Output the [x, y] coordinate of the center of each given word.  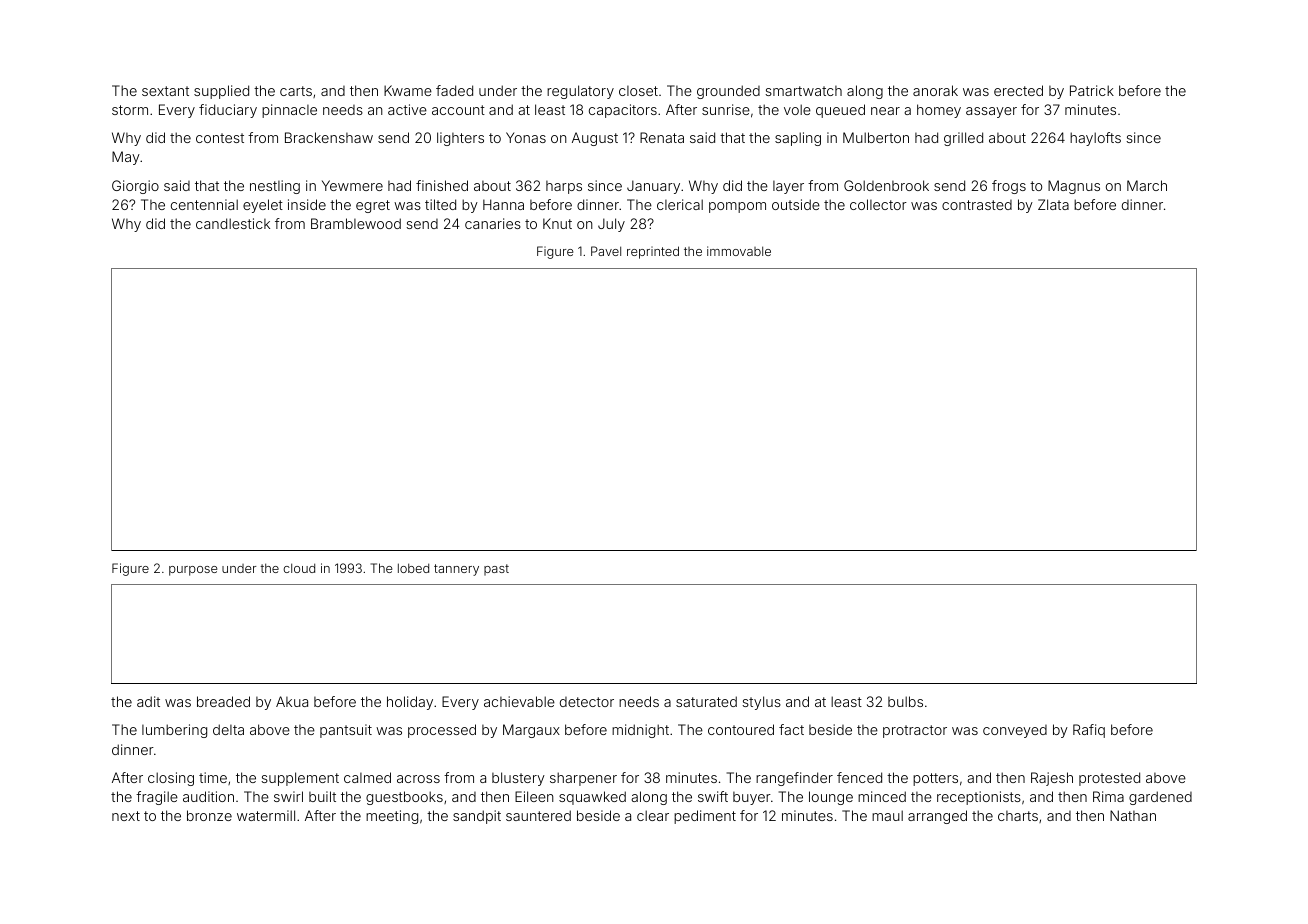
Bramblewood [356, 223]
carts [296, 91]
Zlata [1053, 204]
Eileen [534, 796]
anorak [935, 90]
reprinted [653, 252]
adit [148, 701]
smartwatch [803, 91]
